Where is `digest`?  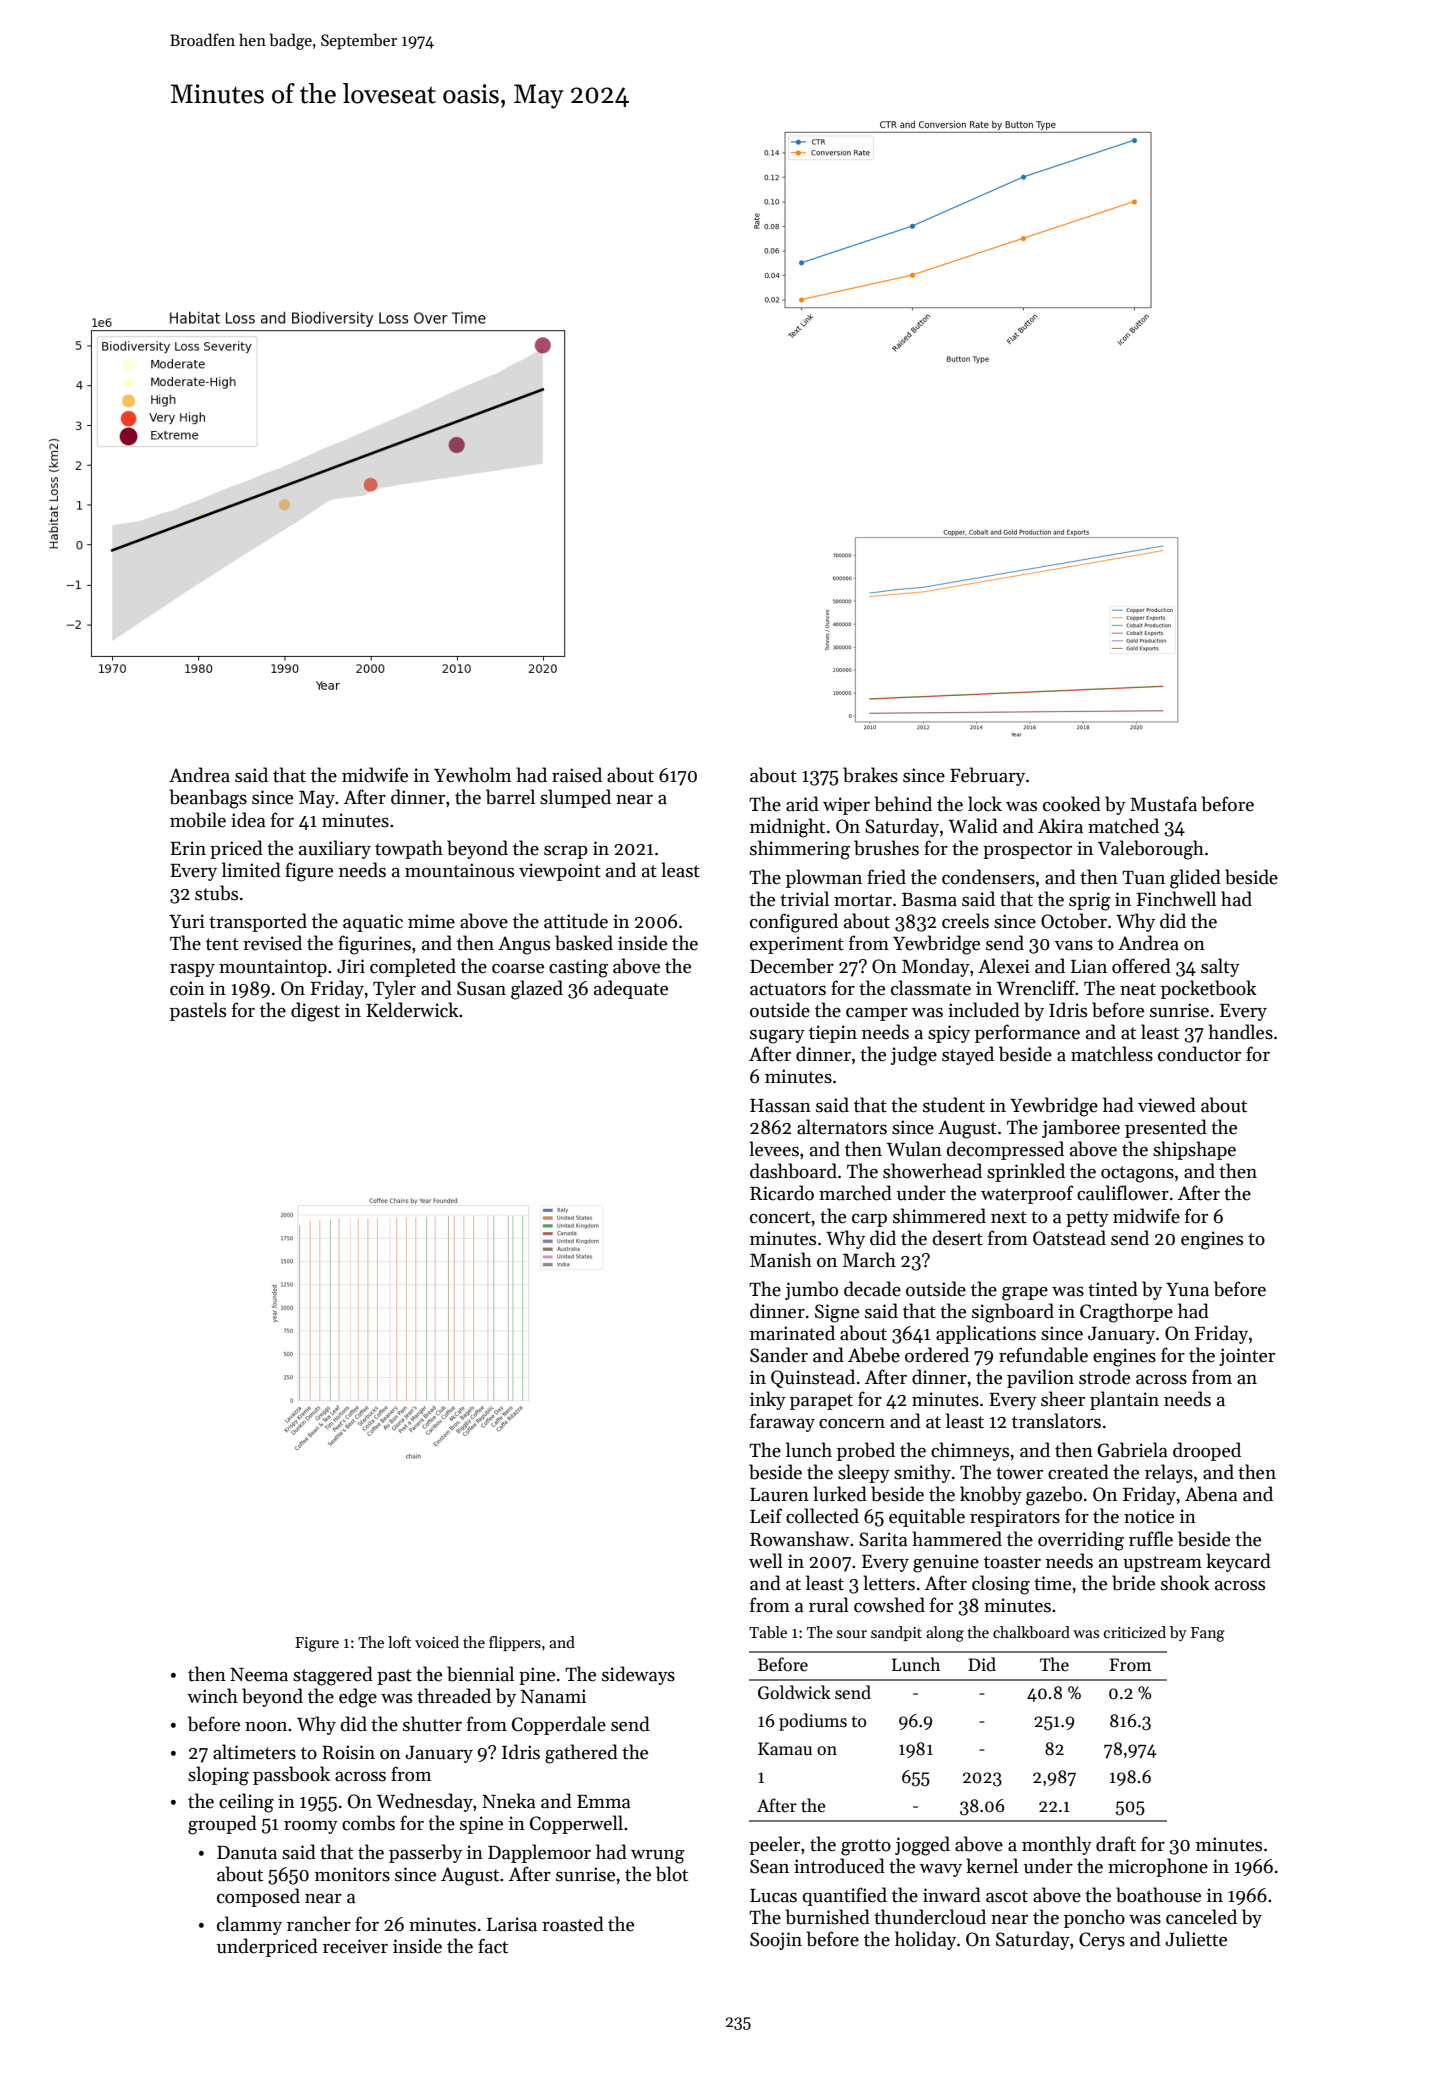
digest is located at coordinates (315, 1012).
